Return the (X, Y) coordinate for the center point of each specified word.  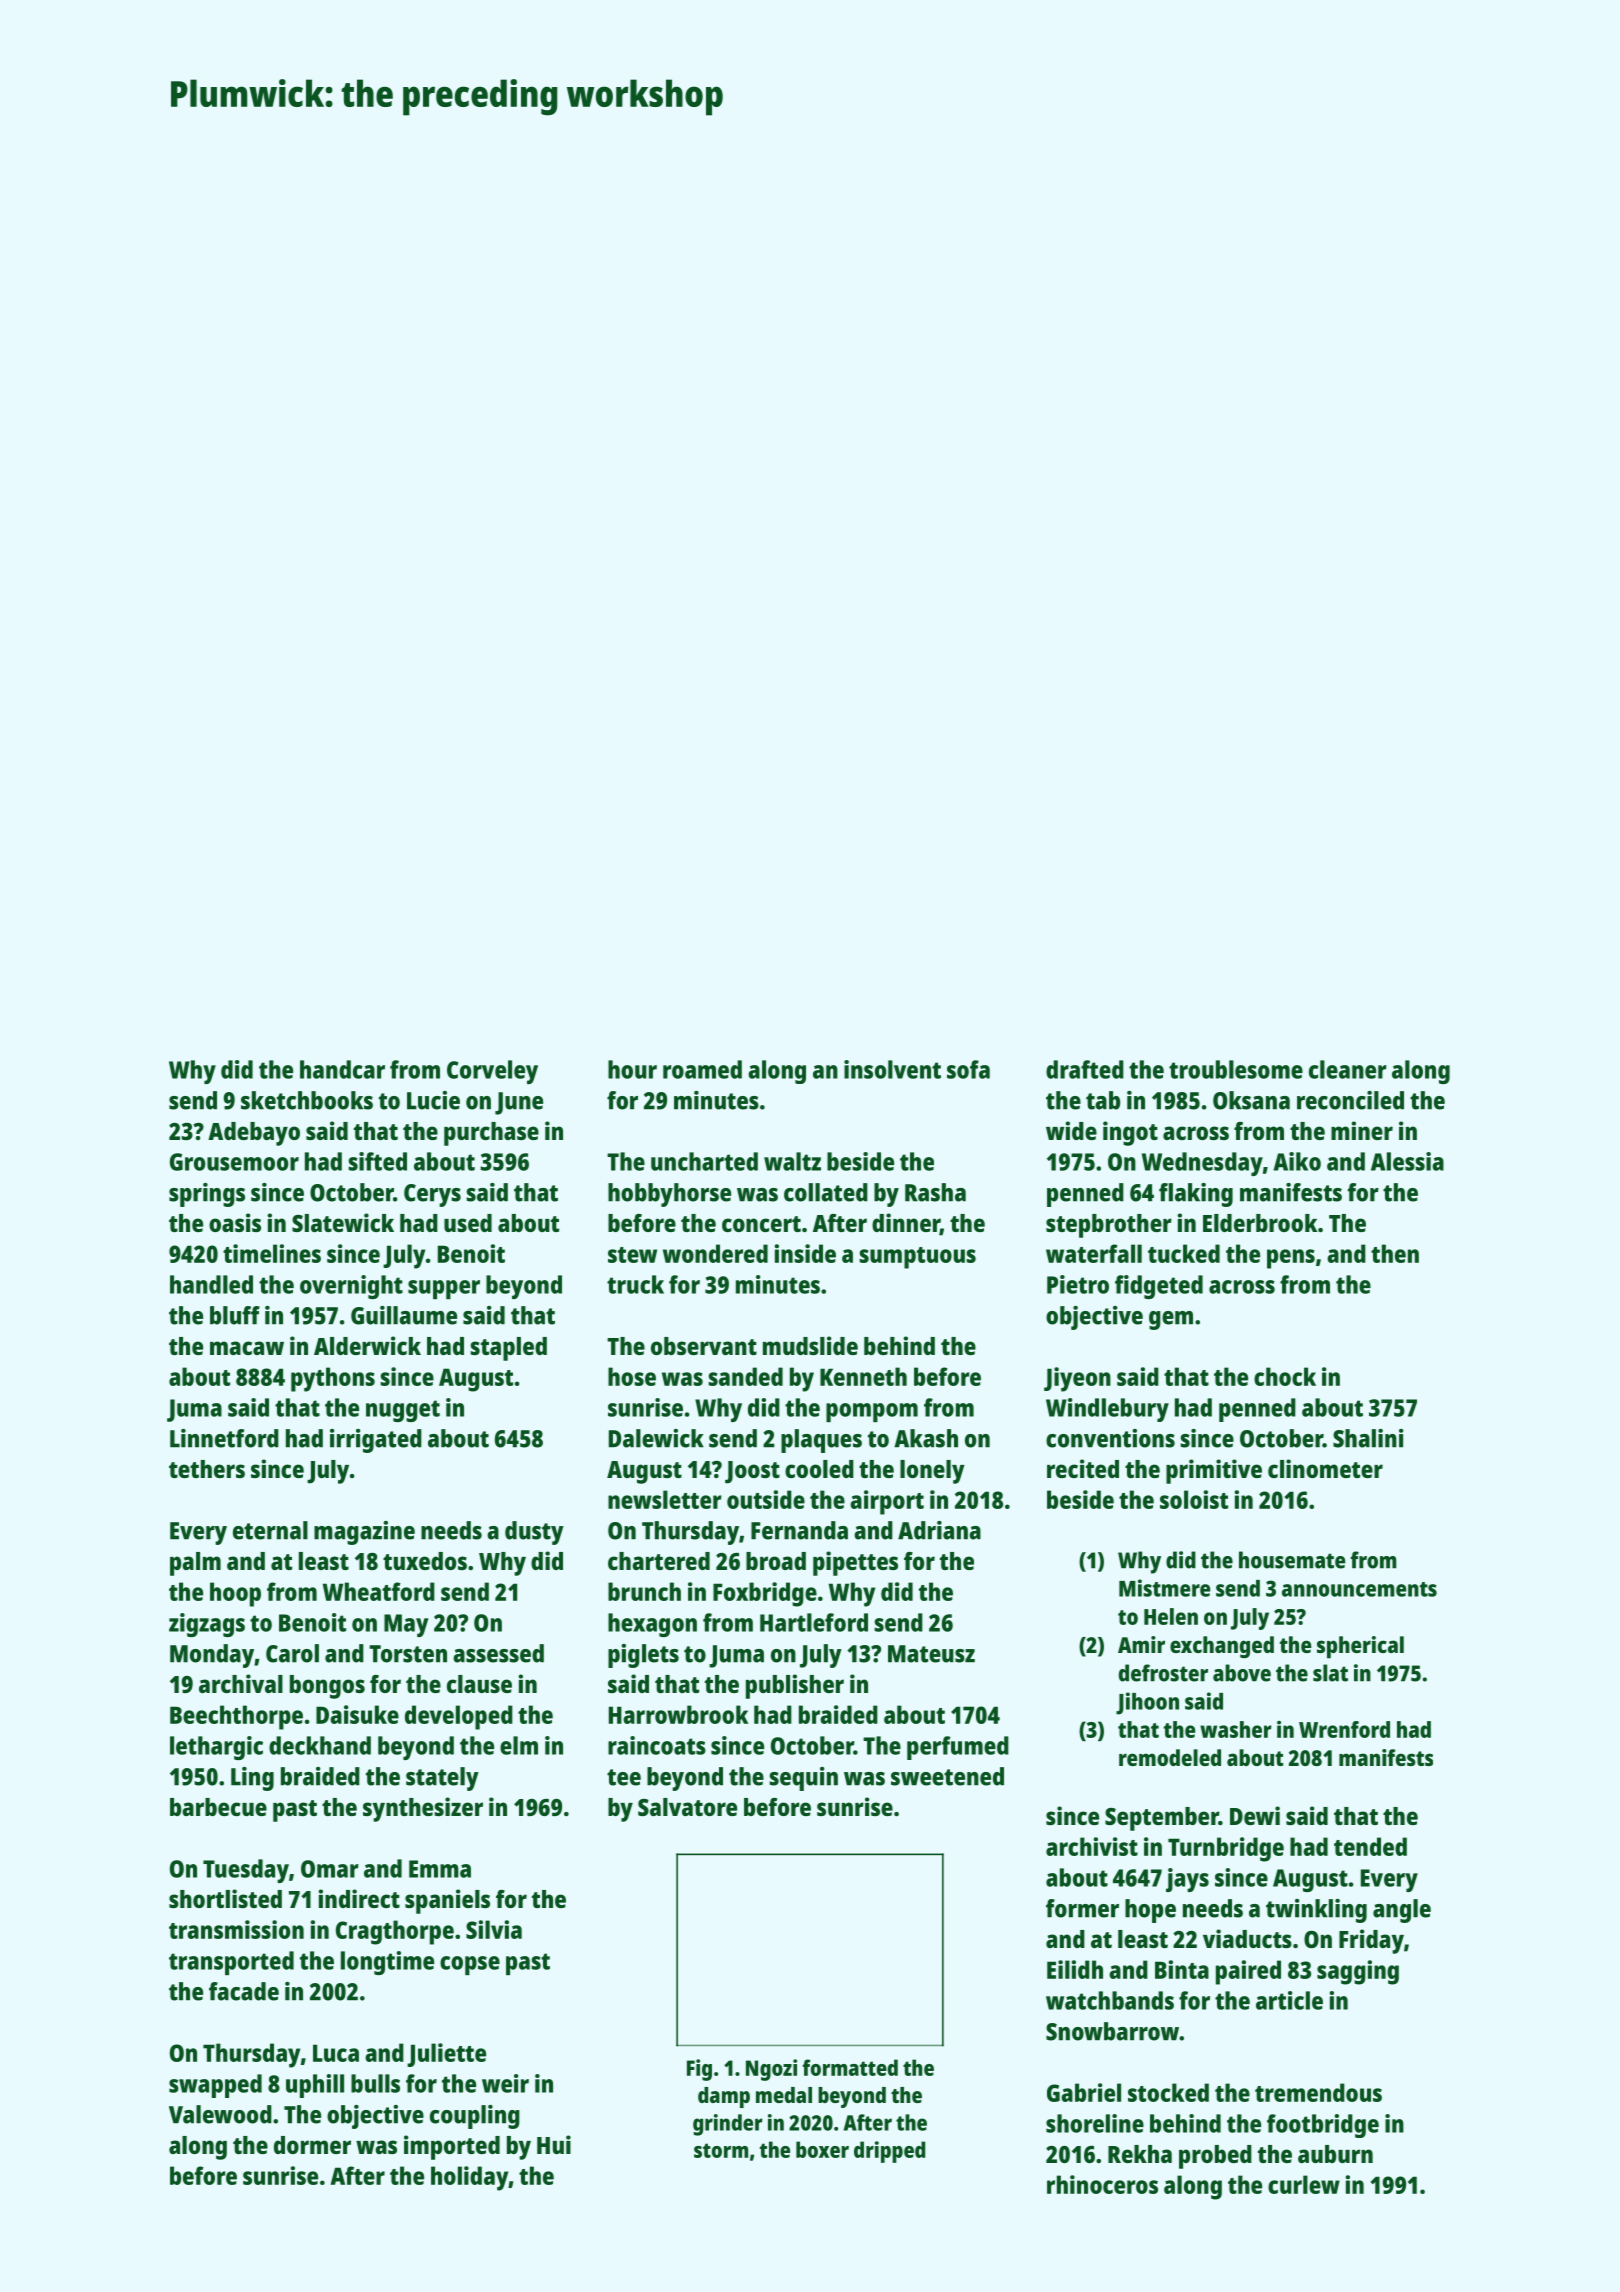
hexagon (652, 1625)
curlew (1304, 2184)
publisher (795, 1686)
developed (459, 1717)
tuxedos (425, 1561)
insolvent (892, 1069)
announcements (1359, 1589)
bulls (375, 2083)
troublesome (1236, 1069)
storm (721, 2150)
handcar (342, 1069)
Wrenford (1344, 1729)
